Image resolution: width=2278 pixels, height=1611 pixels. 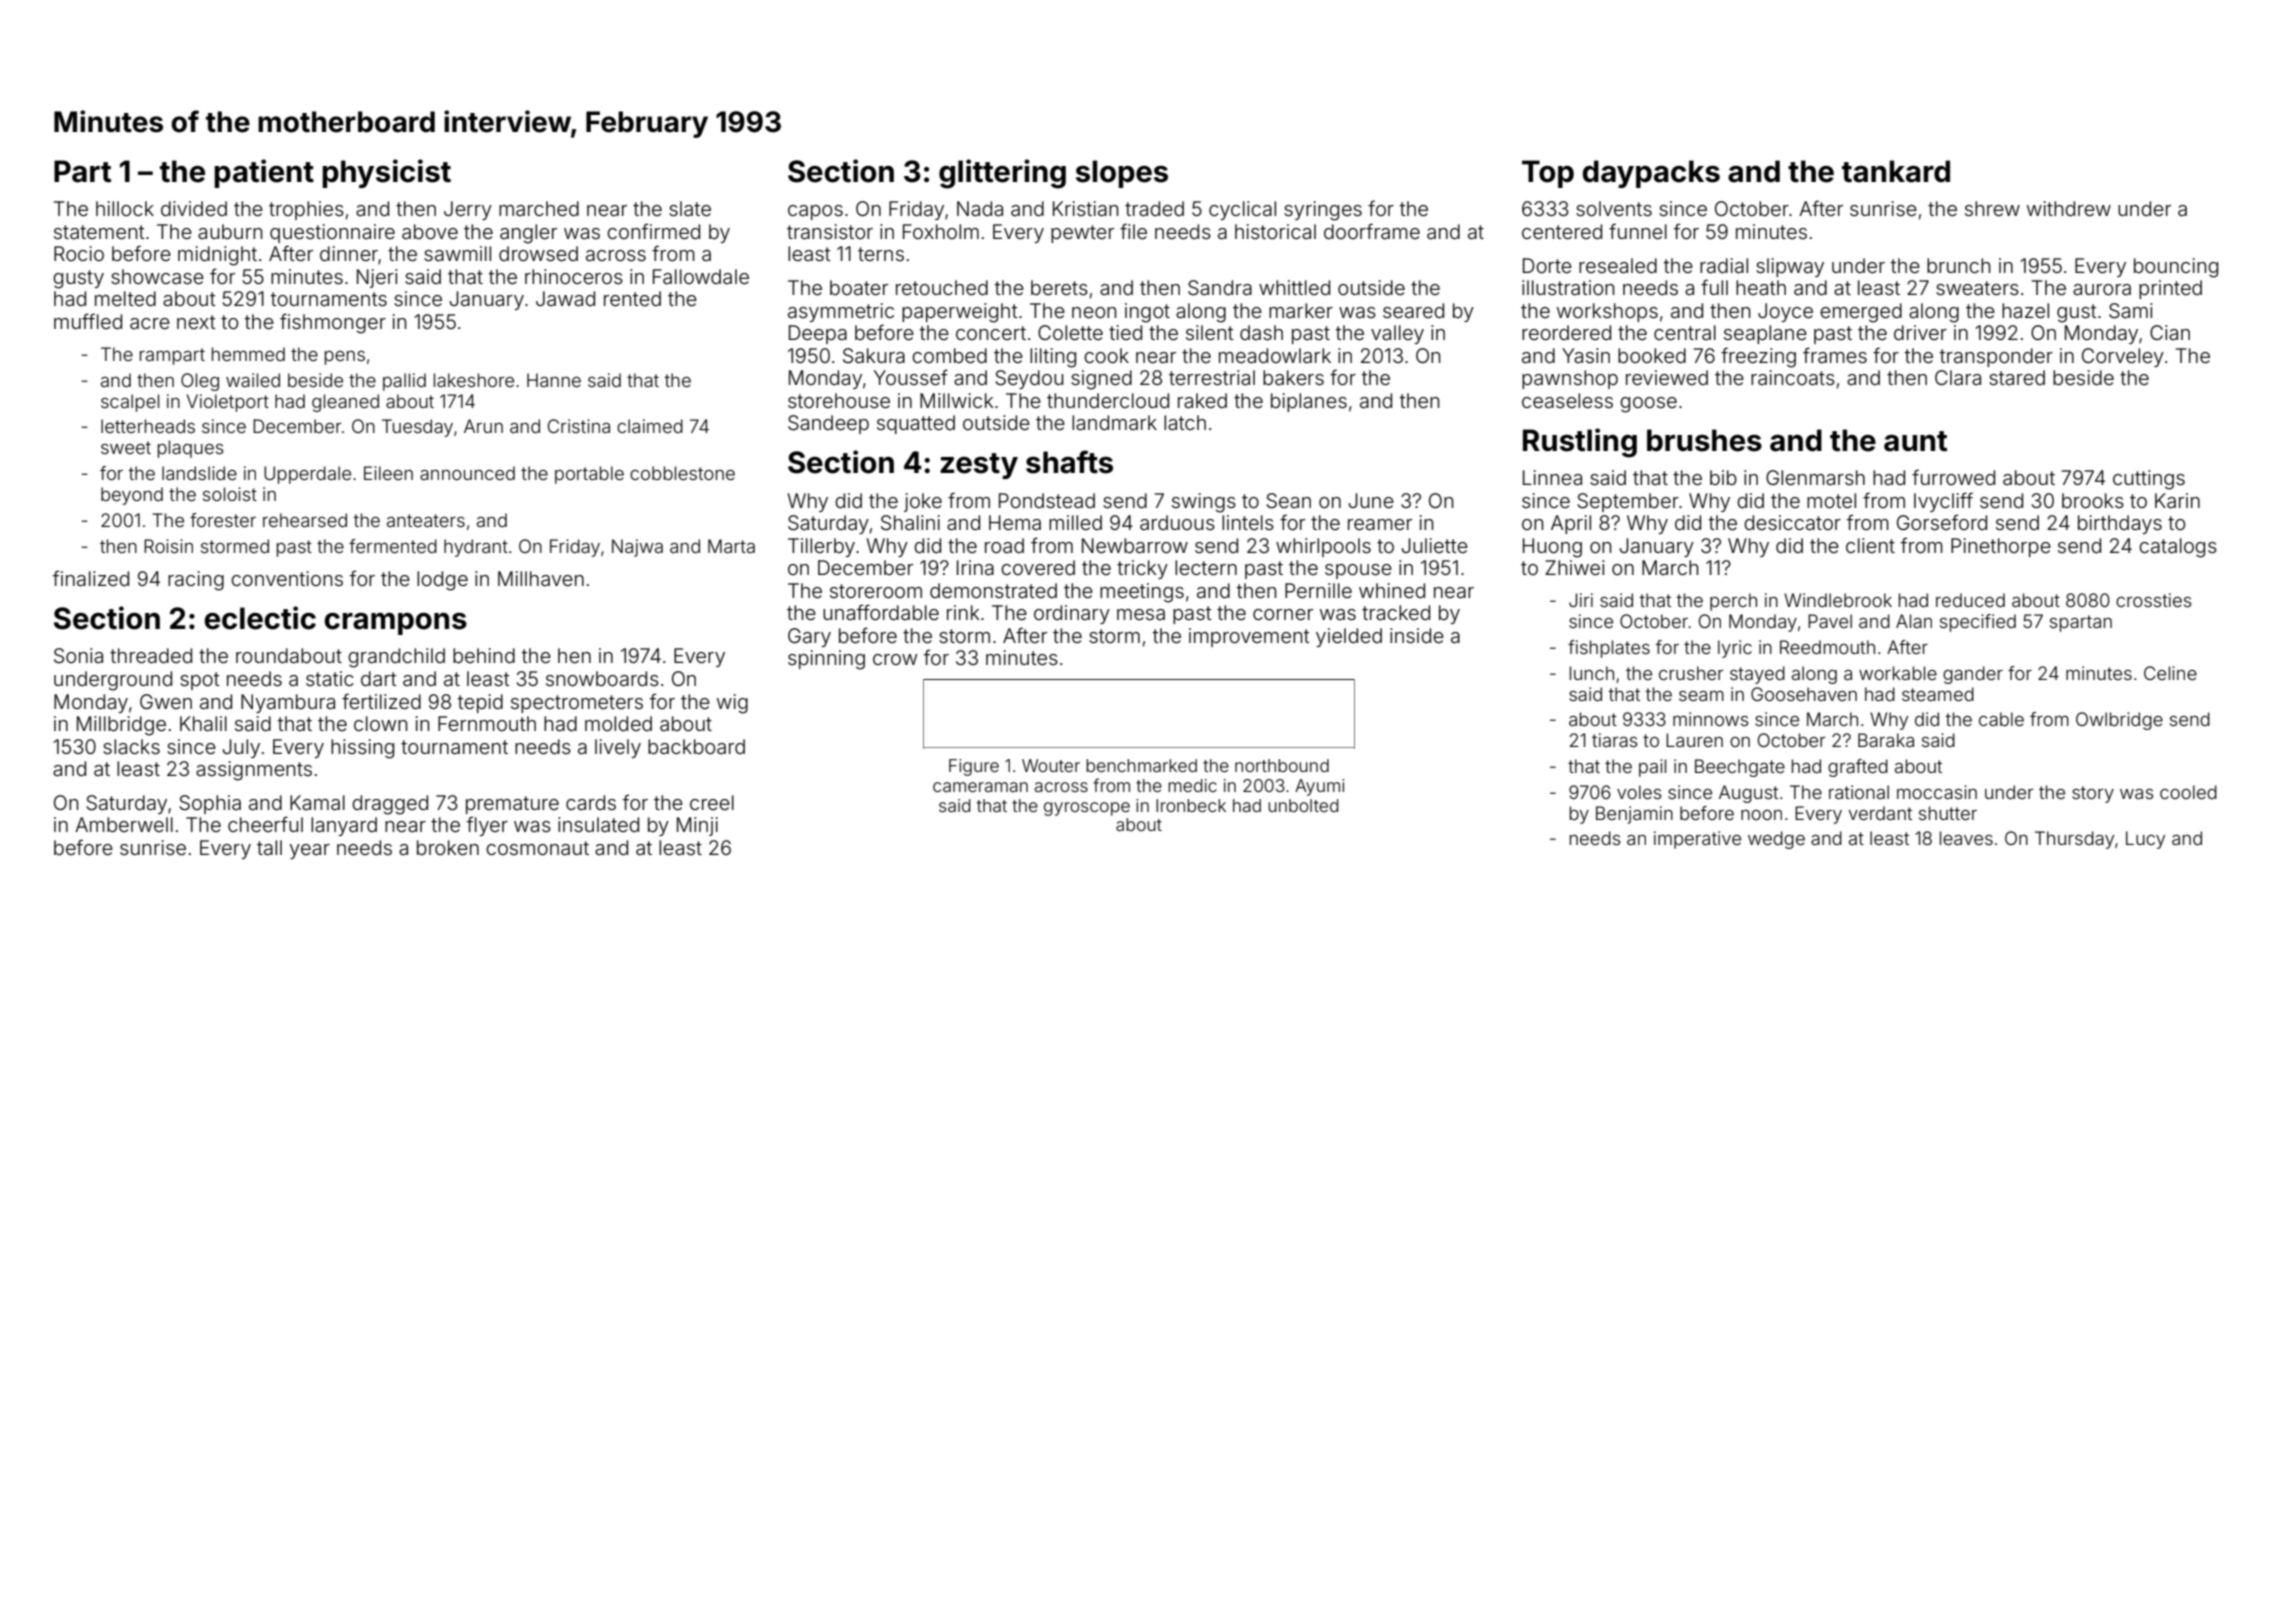 What do you see at coordinates (248, 354) in the screenshot?
I see `hemmed` at bounding box center [248, 354].
